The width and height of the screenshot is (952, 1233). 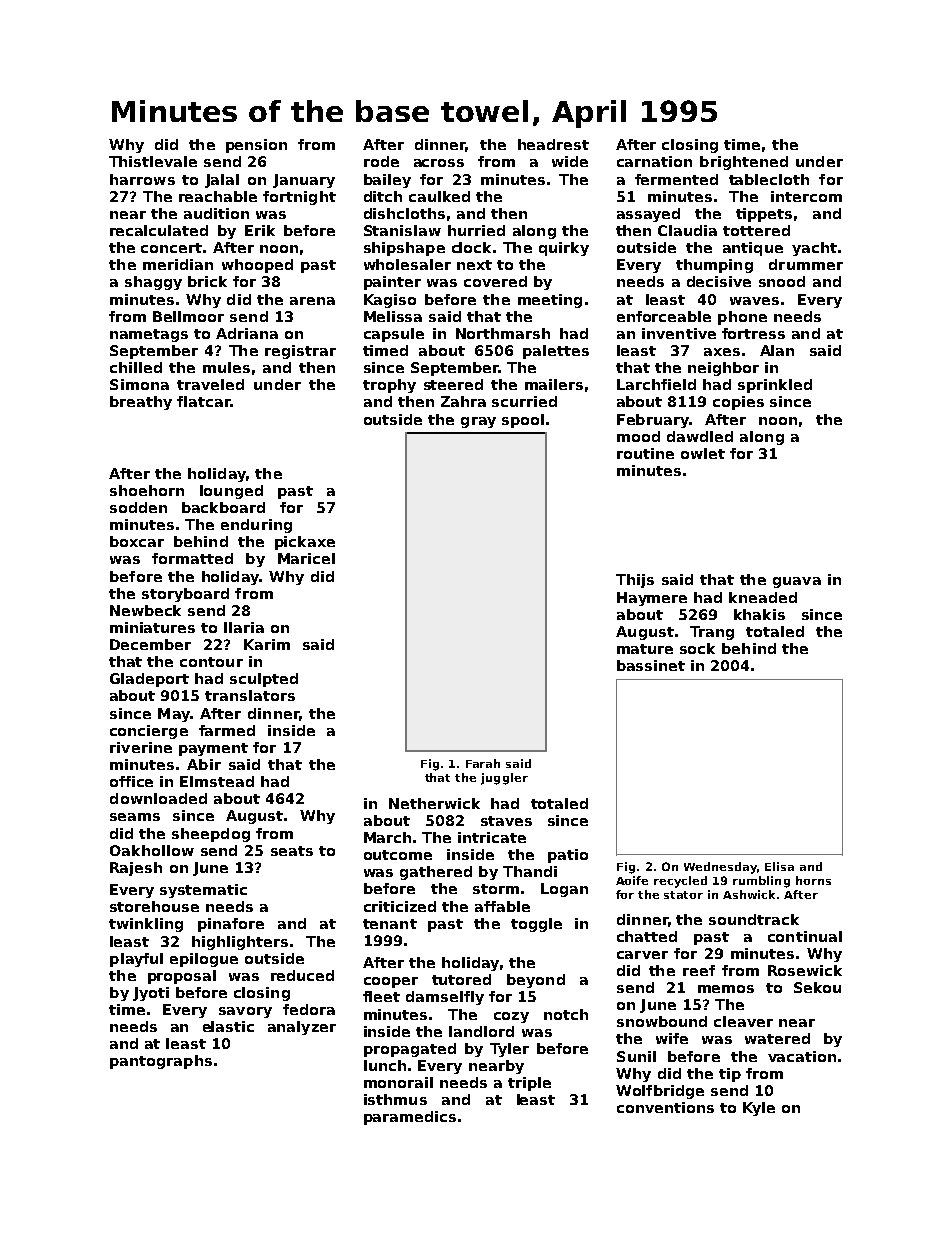 What do you see at coordinates (161, 1062) in the screenshot?
I see `pantographs` at bounding box center [161, 1062].
